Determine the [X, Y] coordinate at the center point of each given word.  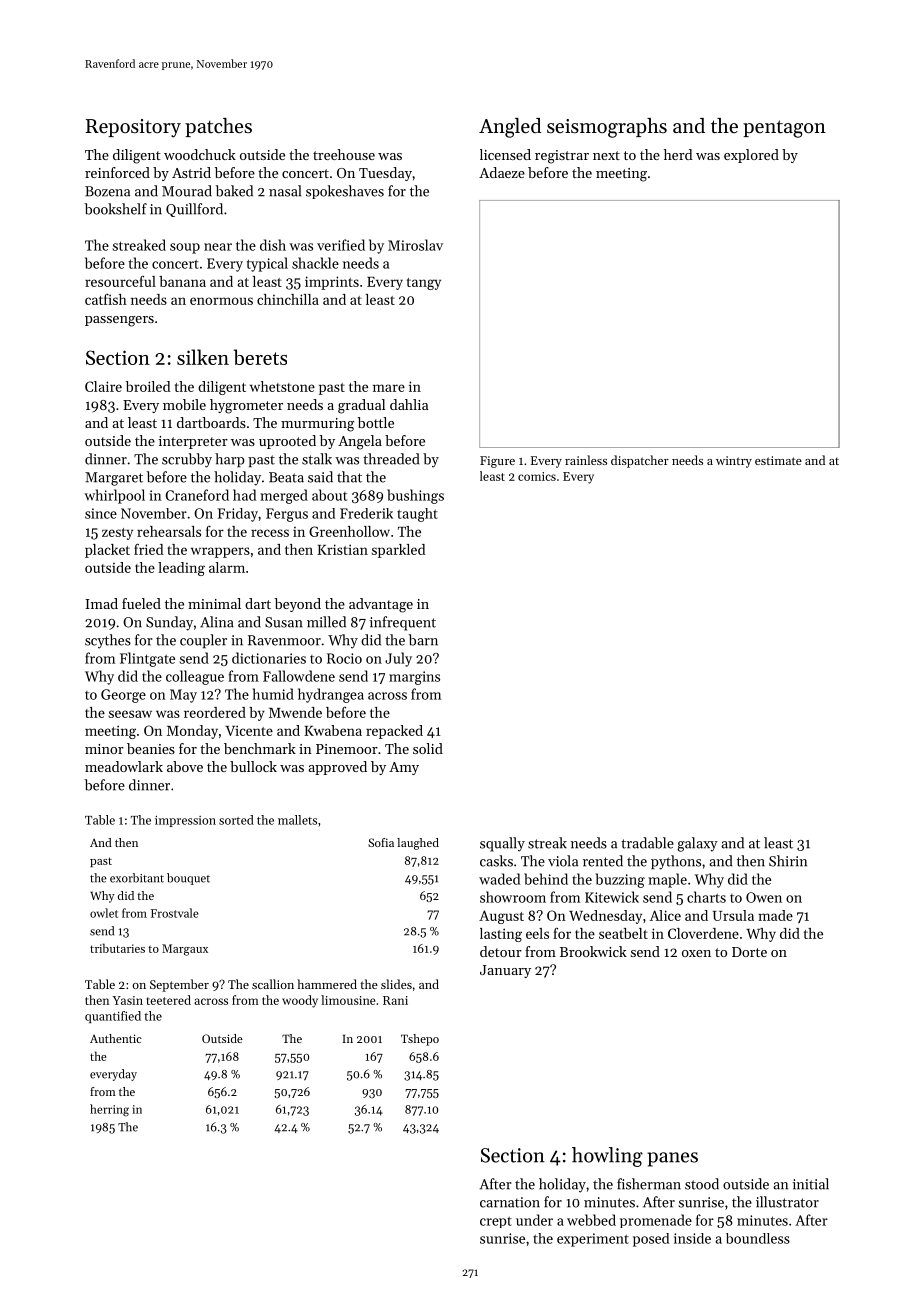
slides [396, 984]
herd [678, 154]
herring [109, 1110]
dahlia [409, 404]
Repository [133, 128]
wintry [734, 462]
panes [672, 1159]
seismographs [607, 128]
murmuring [317, 425]
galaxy [697, 844]
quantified [113, 1017]
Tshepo [420, 1040]
